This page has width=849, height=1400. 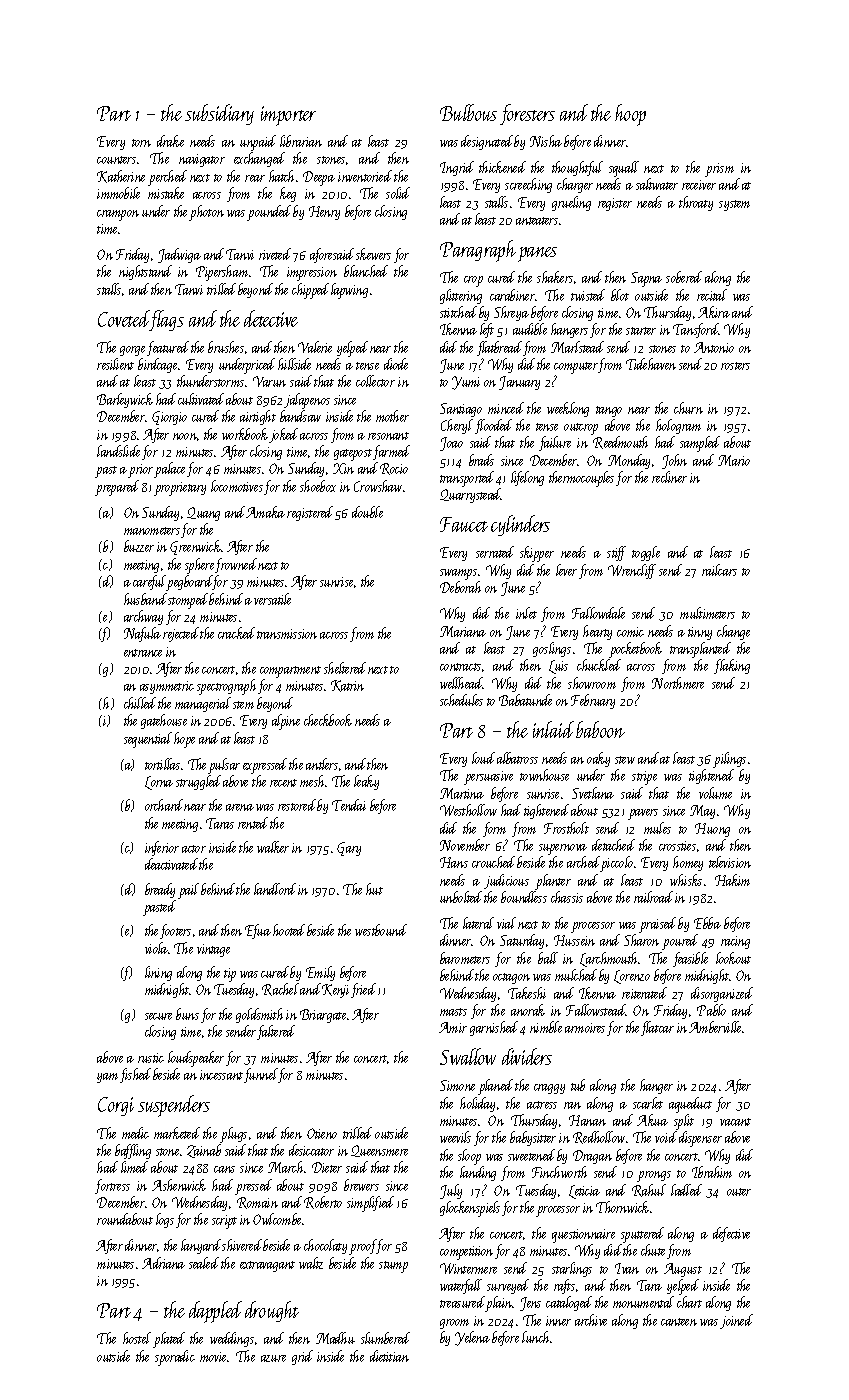 What do you see at coordinates (478, 251) in the page?
I see `Paragraph` at bounding box center [478, 251].
